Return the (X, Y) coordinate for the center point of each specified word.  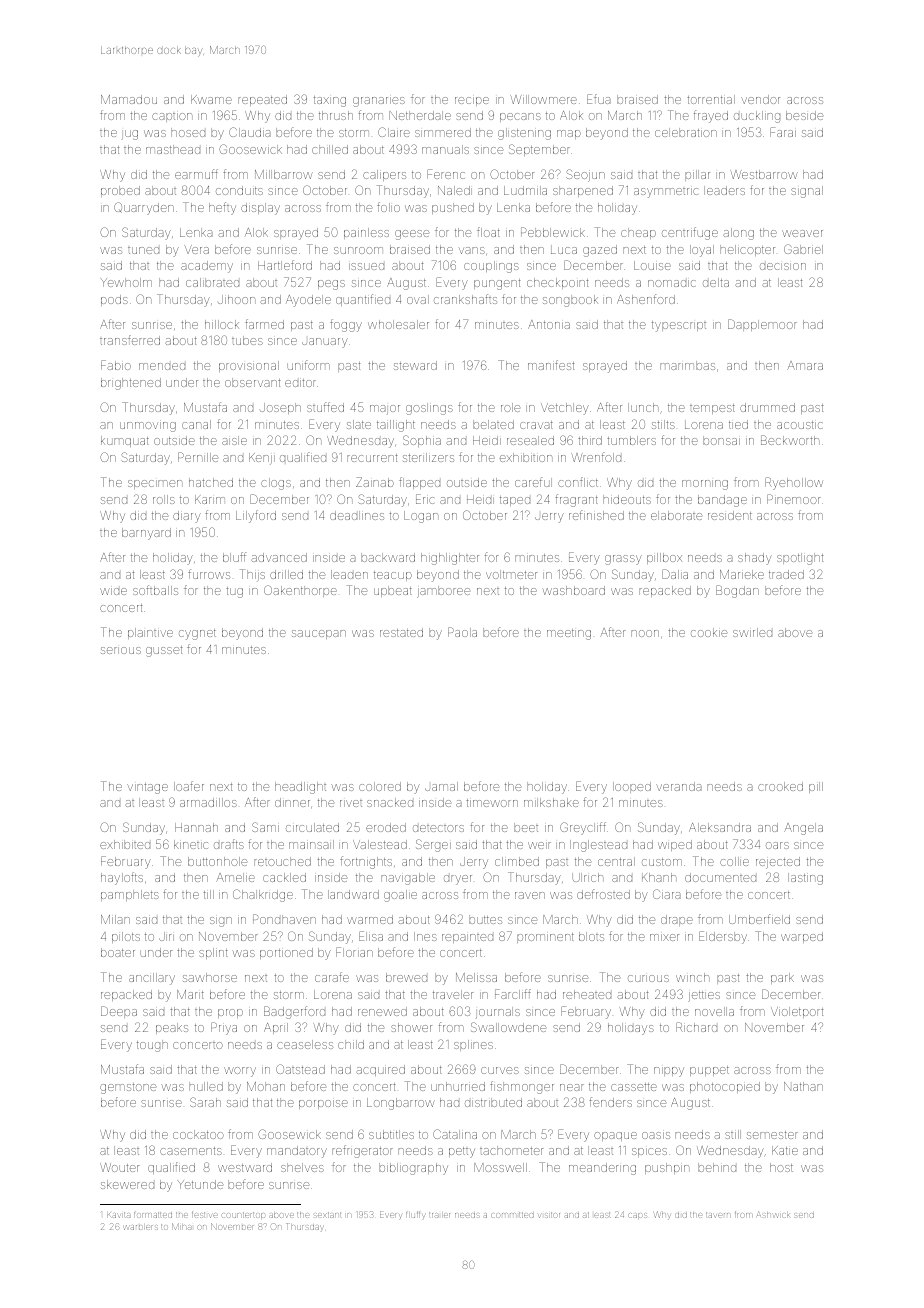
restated (401, 632)
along (738, 234)
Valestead (380, 844)
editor (300, 383)
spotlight (800, 559)
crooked (780, 786)
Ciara (667, 894)
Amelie (235, 877)
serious (121, 650)
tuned (143, 250)
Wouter (119, 1167)
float (488, 232)
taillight (396, 426)
